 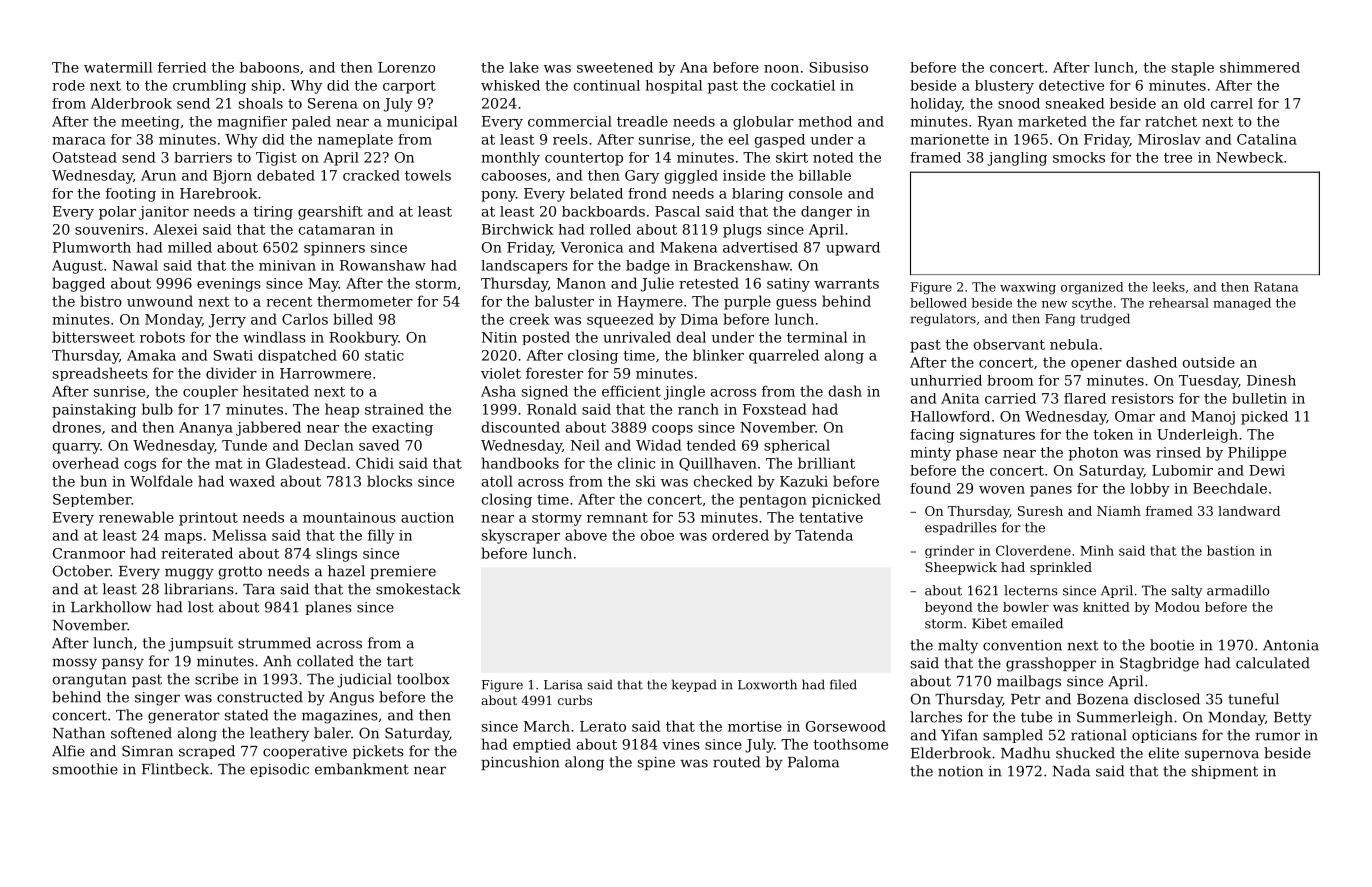 What do you see at coordinates (79, 733) in the document?
I see `Nathan` at bounding box center [79, 733].
